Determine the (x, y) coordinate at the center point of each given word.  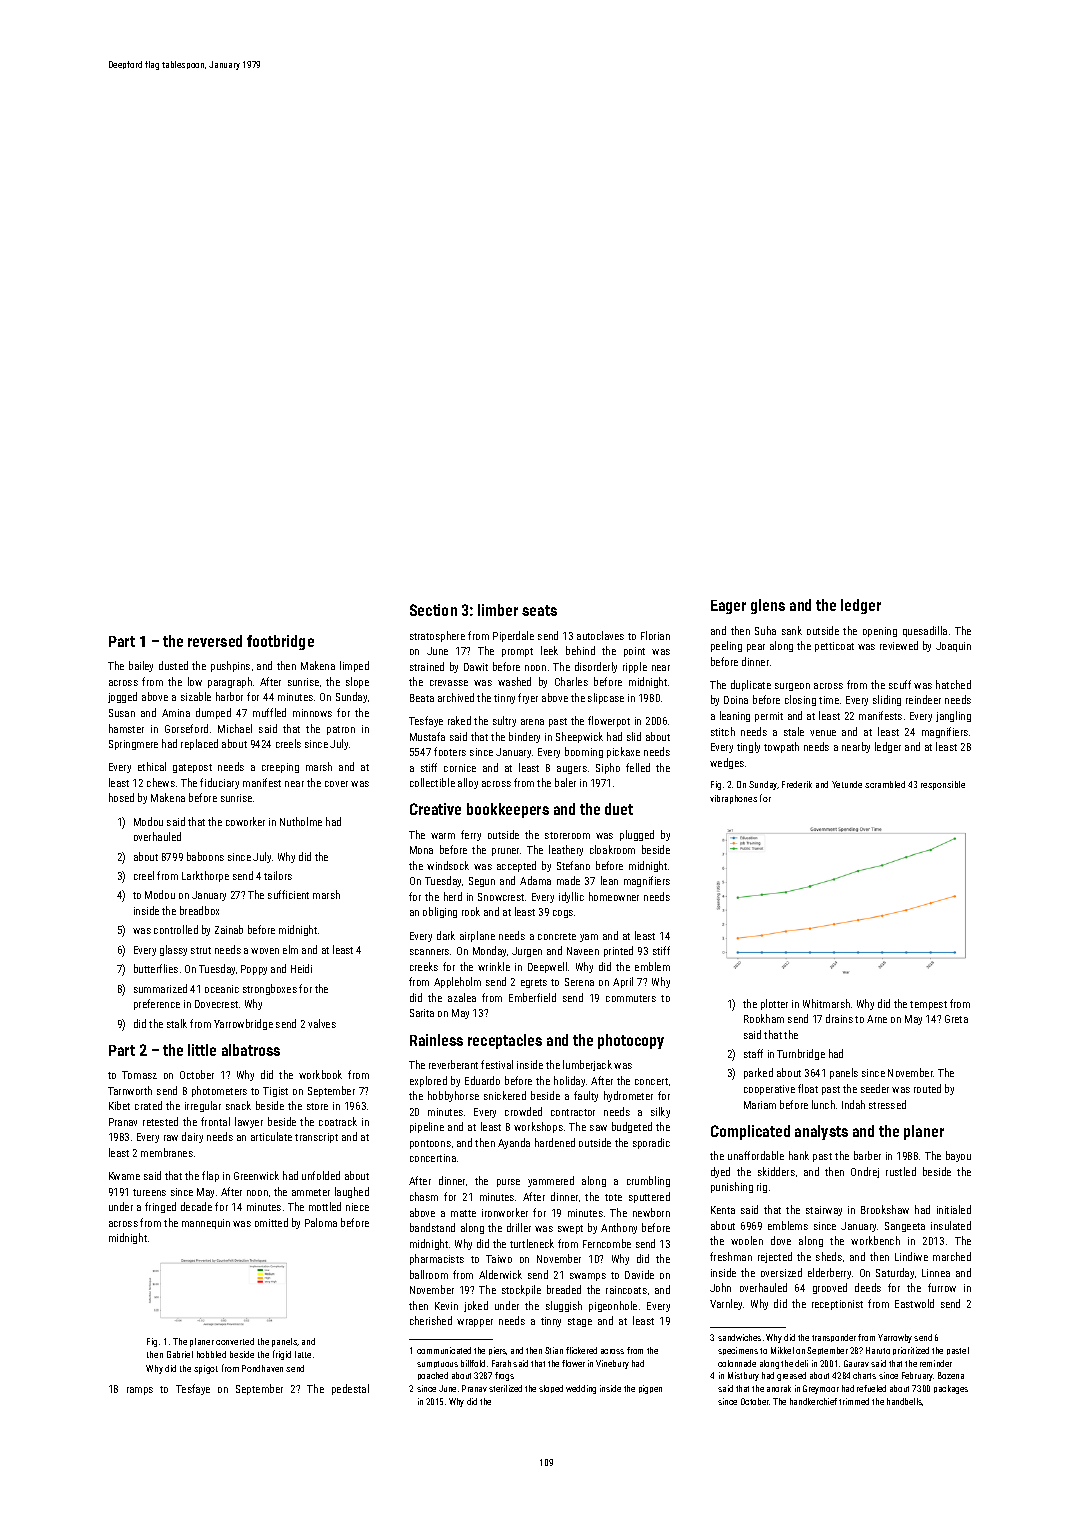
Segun (482, 882)
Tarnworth (130, 1090)
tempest (928, 1005)
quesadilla (925, 631)
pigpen (650, 1389)
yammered (551, 1181)
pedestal (350, 1389)
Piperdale (513, 636)
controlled (176, 929)
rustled (901, 1171)
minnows (312, 713)
